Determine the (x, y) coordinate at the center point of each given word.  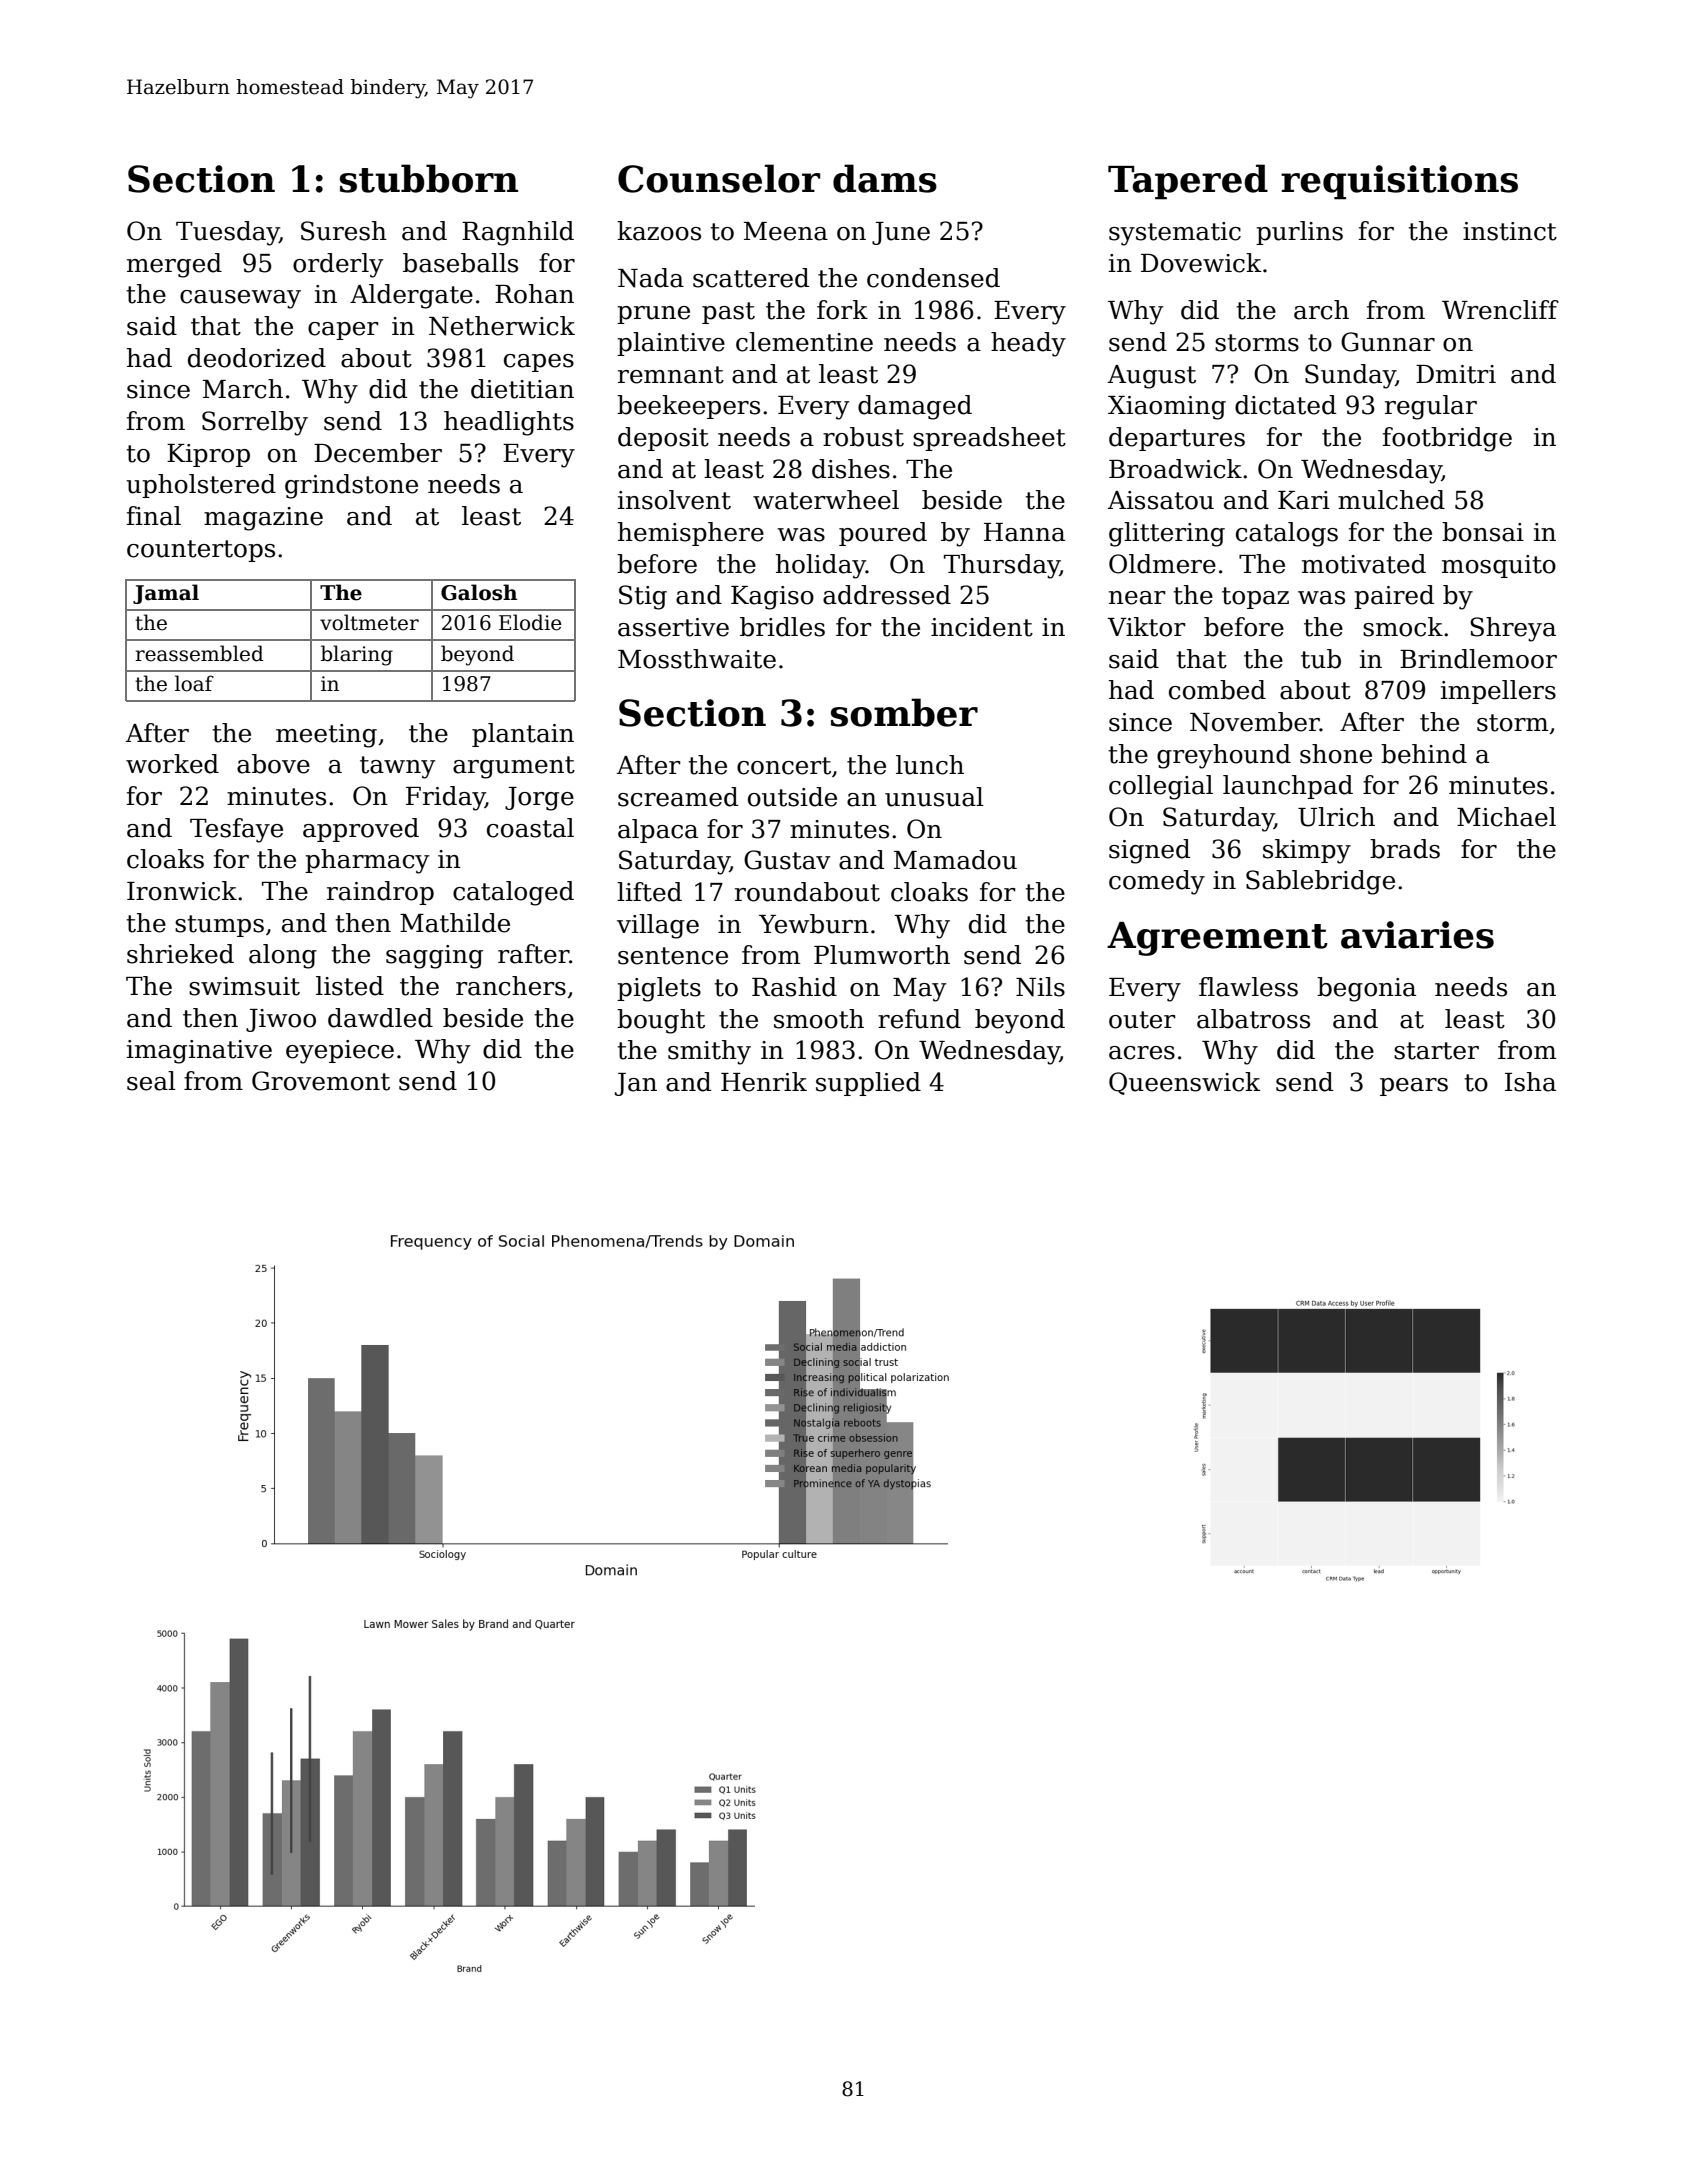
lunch (930, 765)
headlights (509, 423)
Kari (1304, 500)
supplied (868, 1084)
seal (151, 1081)
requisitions (1399, 182)
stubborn (429, 178)
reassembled (200, 653)
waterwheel (826, 500)
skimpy (1307, 851)
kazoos (659, 231)
